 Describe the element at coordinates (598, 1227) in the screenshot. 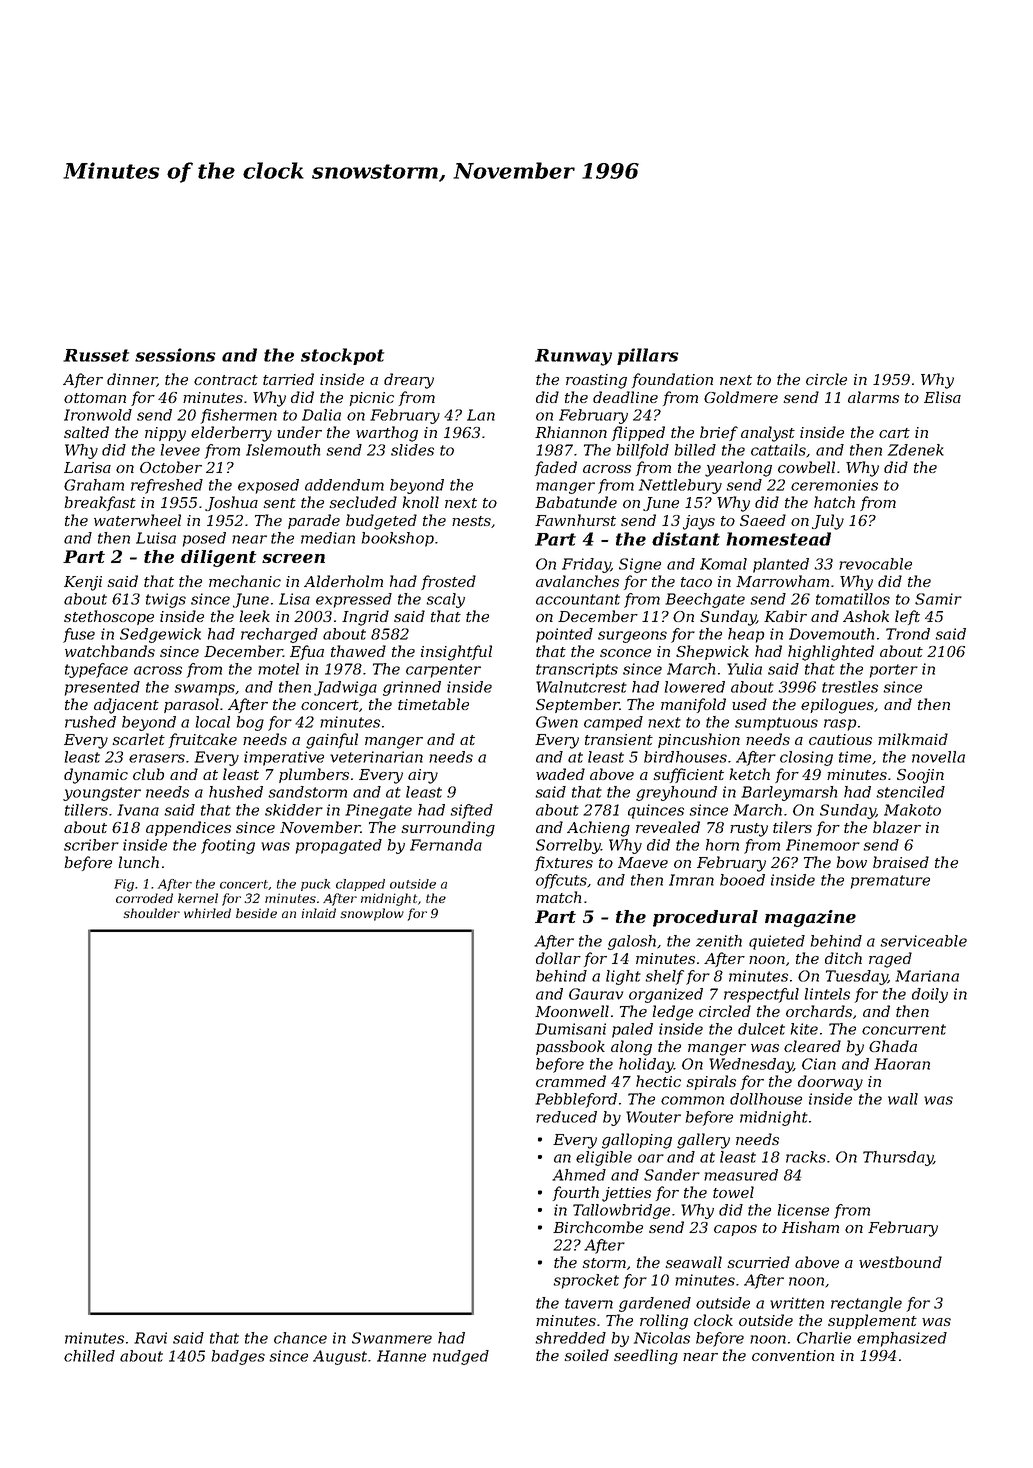

I see `Birchcombe` at that location.
